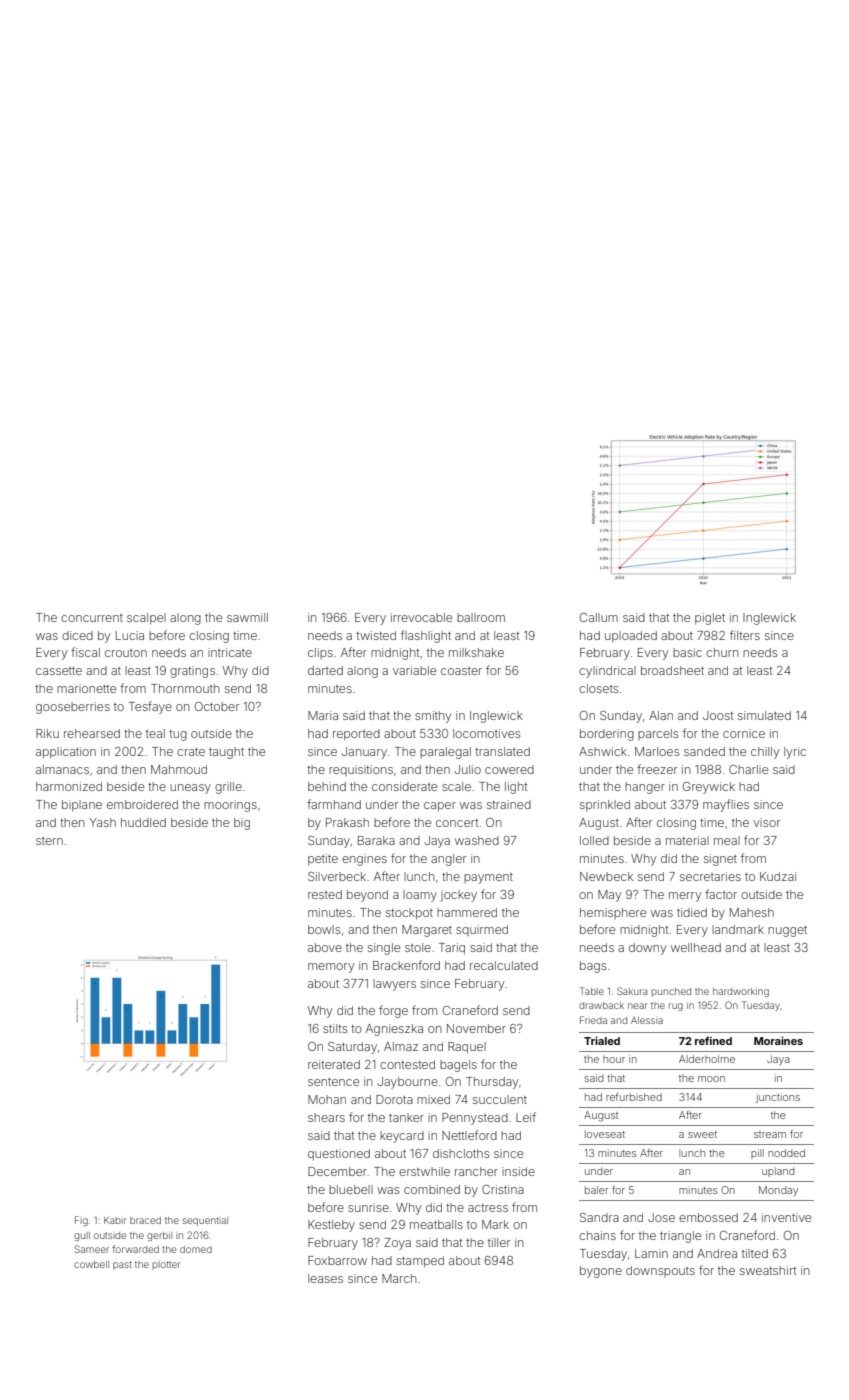 This screenshot has height=1400, width=849. What do you see at coordinates (631, 637) in the screenshot?
I see `uploaded` at bounding box center [631, 637].
